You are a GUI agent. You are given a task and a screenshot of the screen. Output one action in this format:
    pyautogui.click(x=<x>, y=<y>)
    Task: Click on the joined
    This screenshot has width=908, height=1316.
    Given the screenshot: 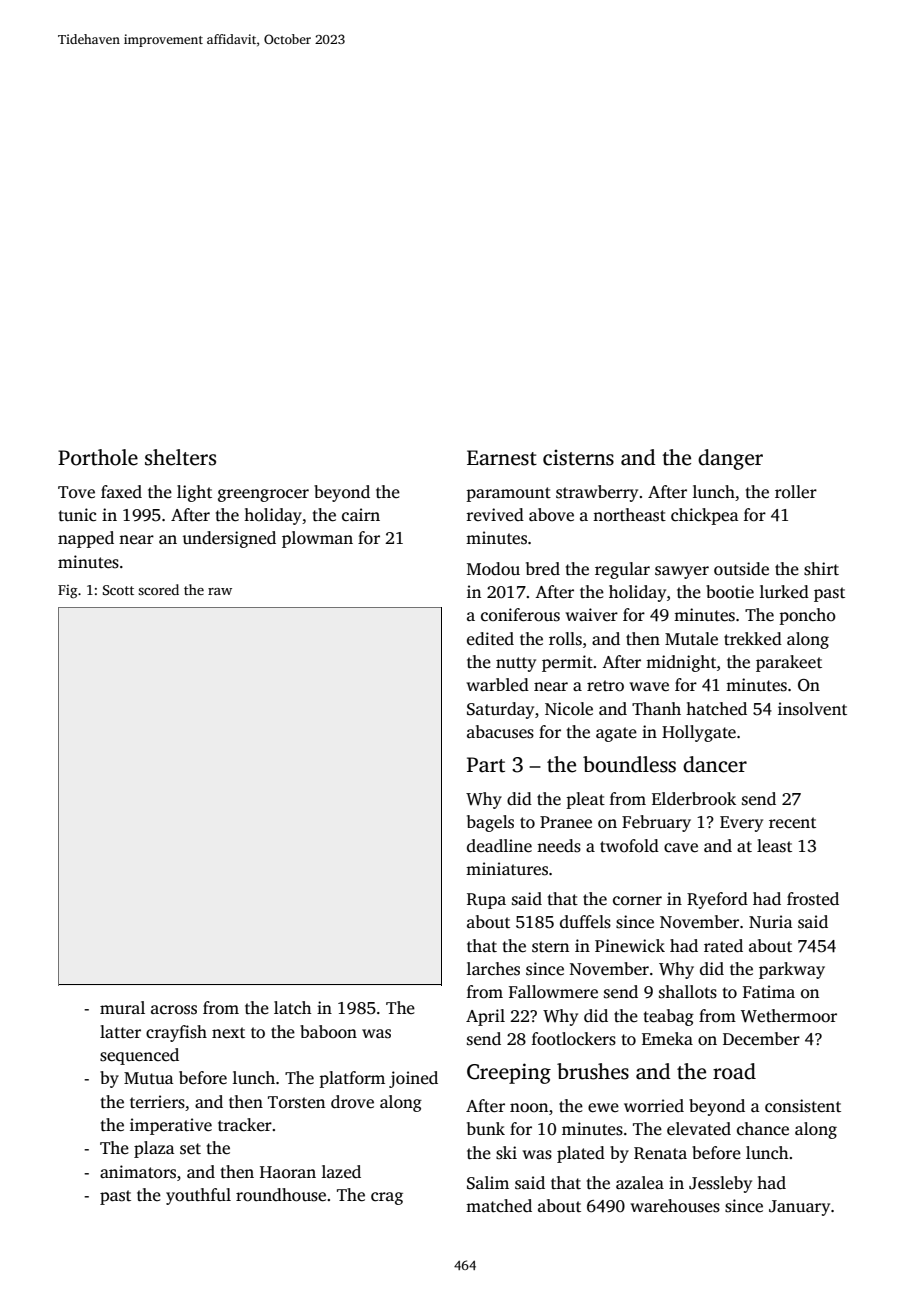 What is the action you would take?
    pyautogui.click(x=413, y=1079)
